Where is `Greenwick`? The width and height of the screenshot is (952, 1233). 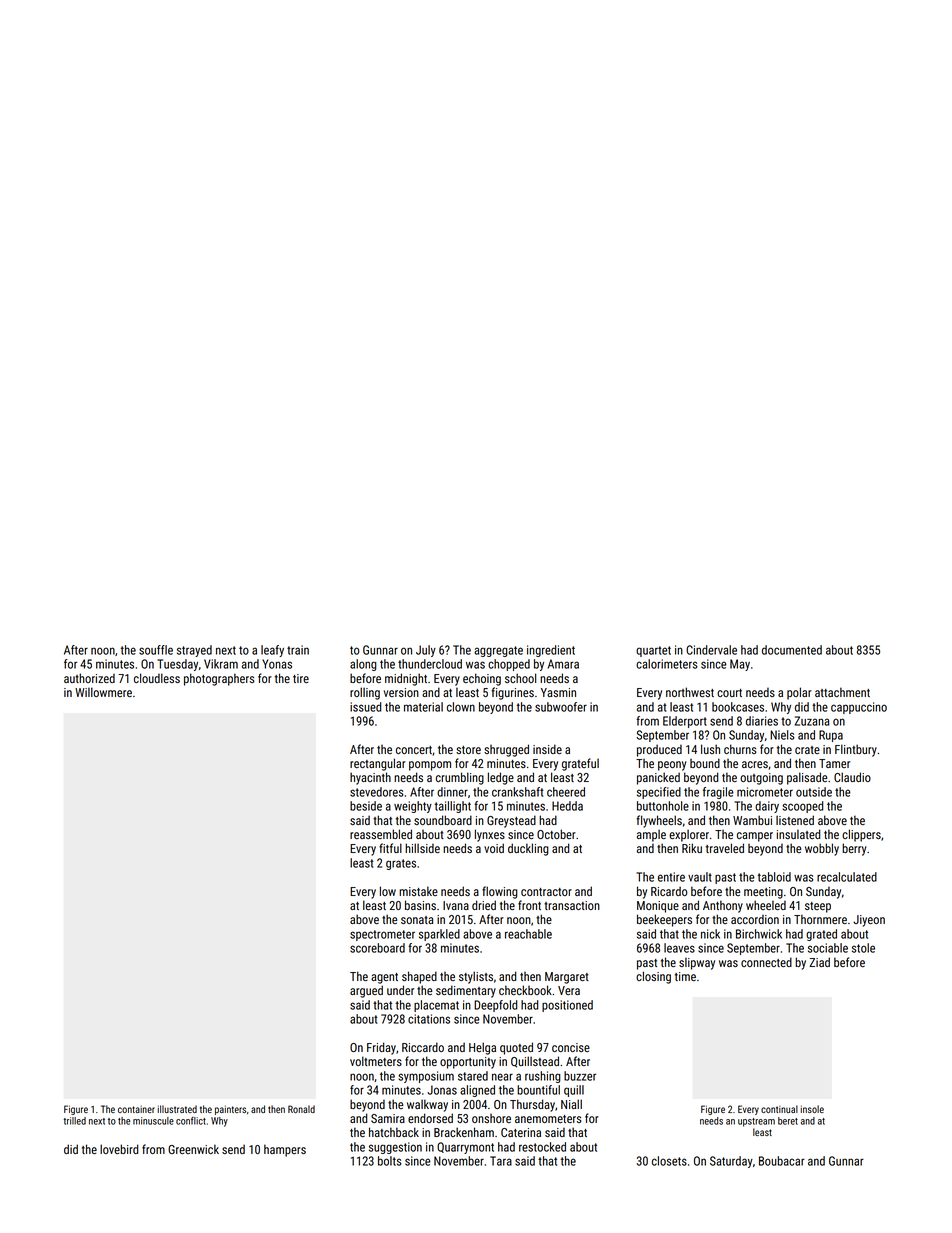
Greenwick is located at coordinates (193, 1149).
